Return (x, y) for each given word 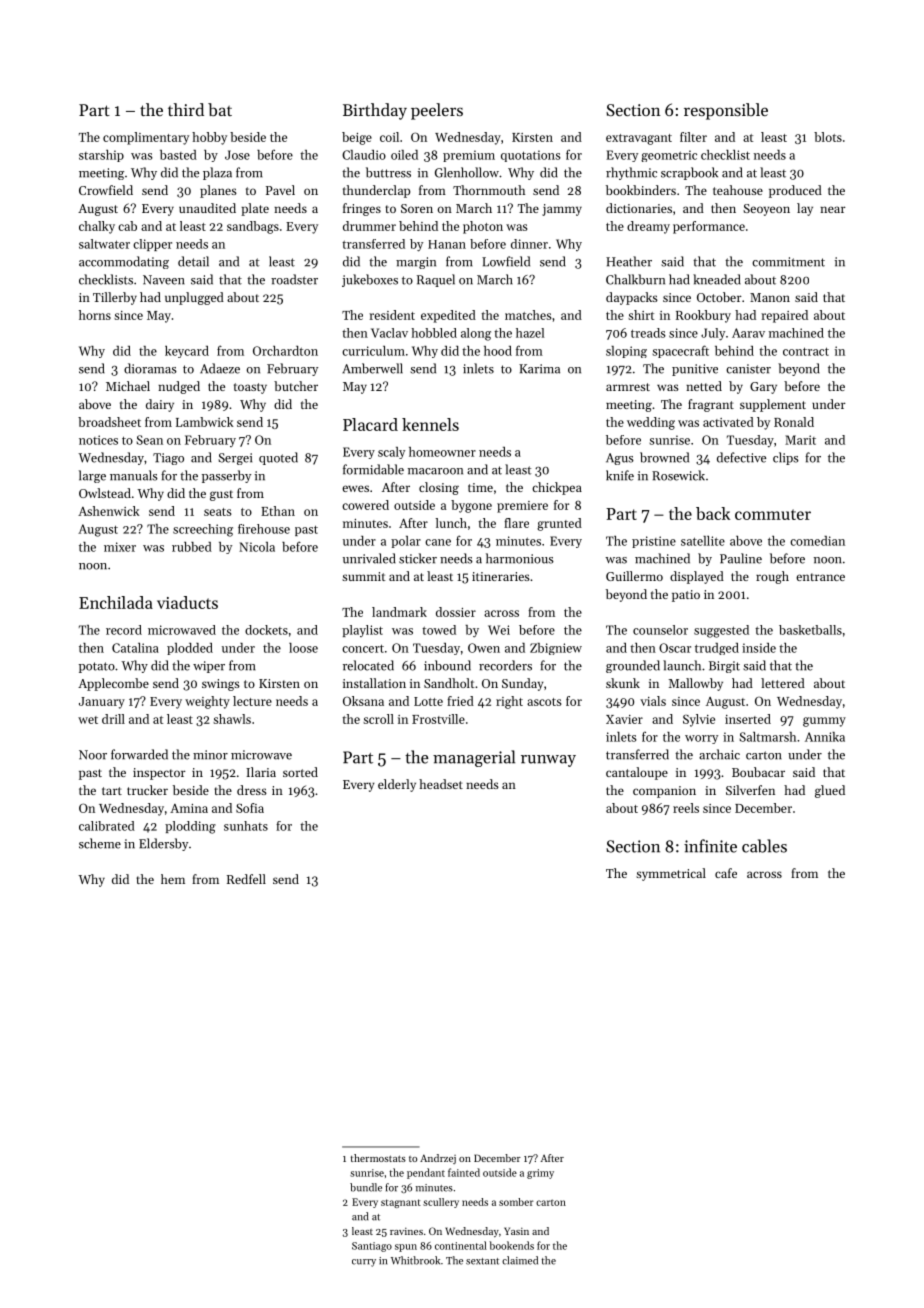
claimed (520, 1260)
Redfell (246, 879)
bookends (511, 1245)
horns (95, 315)
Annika (825, 737)
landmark (399, 612)
